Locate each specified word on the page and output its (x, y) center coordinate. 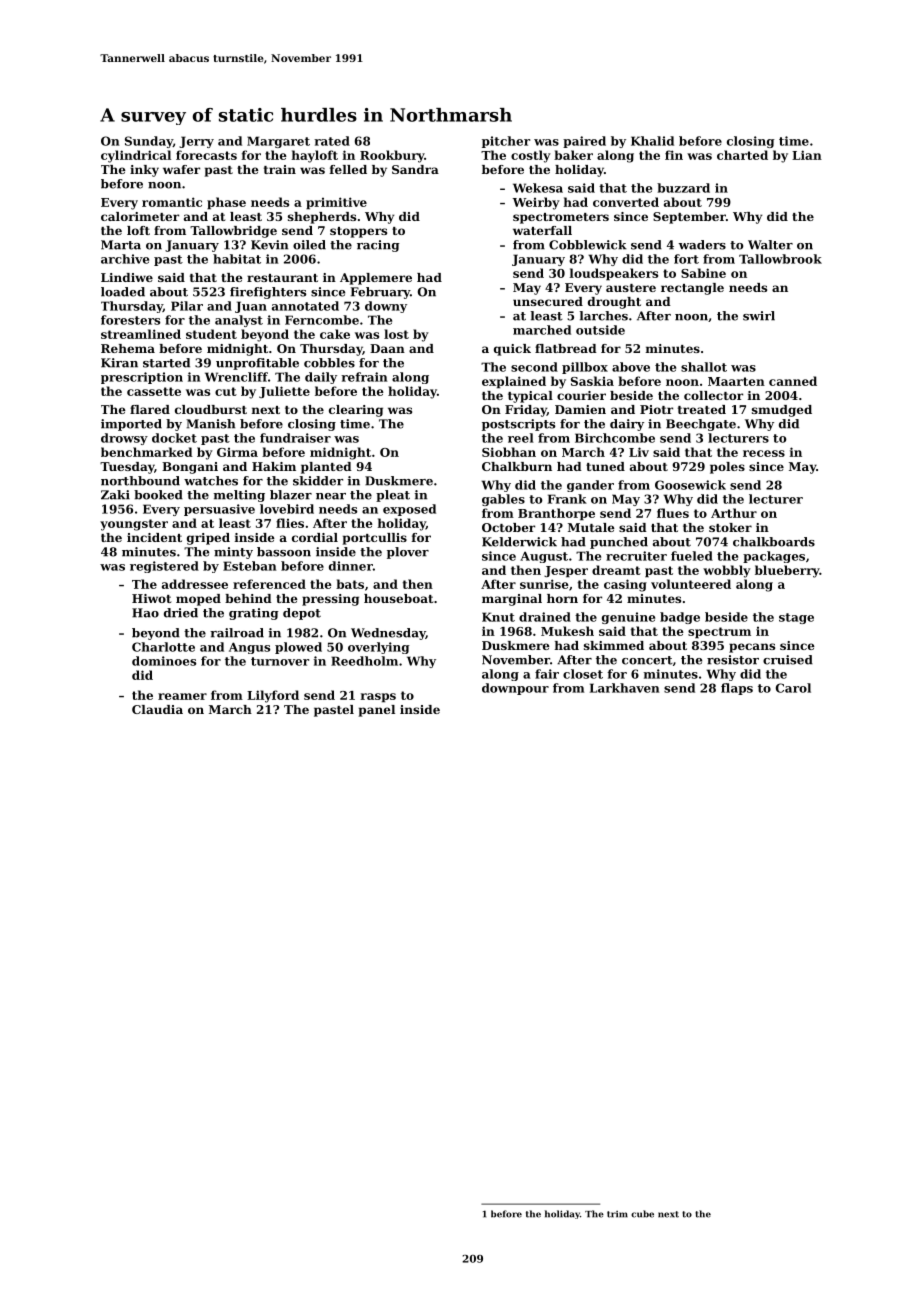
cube (642, 1214)
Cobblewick (588, 245)
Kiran (119, 363)
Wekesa (538, 188)
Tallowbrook (780, 259)
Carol (793, 688)
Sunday (149, 142)
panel (377, 711)
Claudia (157, 709)
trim (617, 1214)
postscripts (518, 425)
